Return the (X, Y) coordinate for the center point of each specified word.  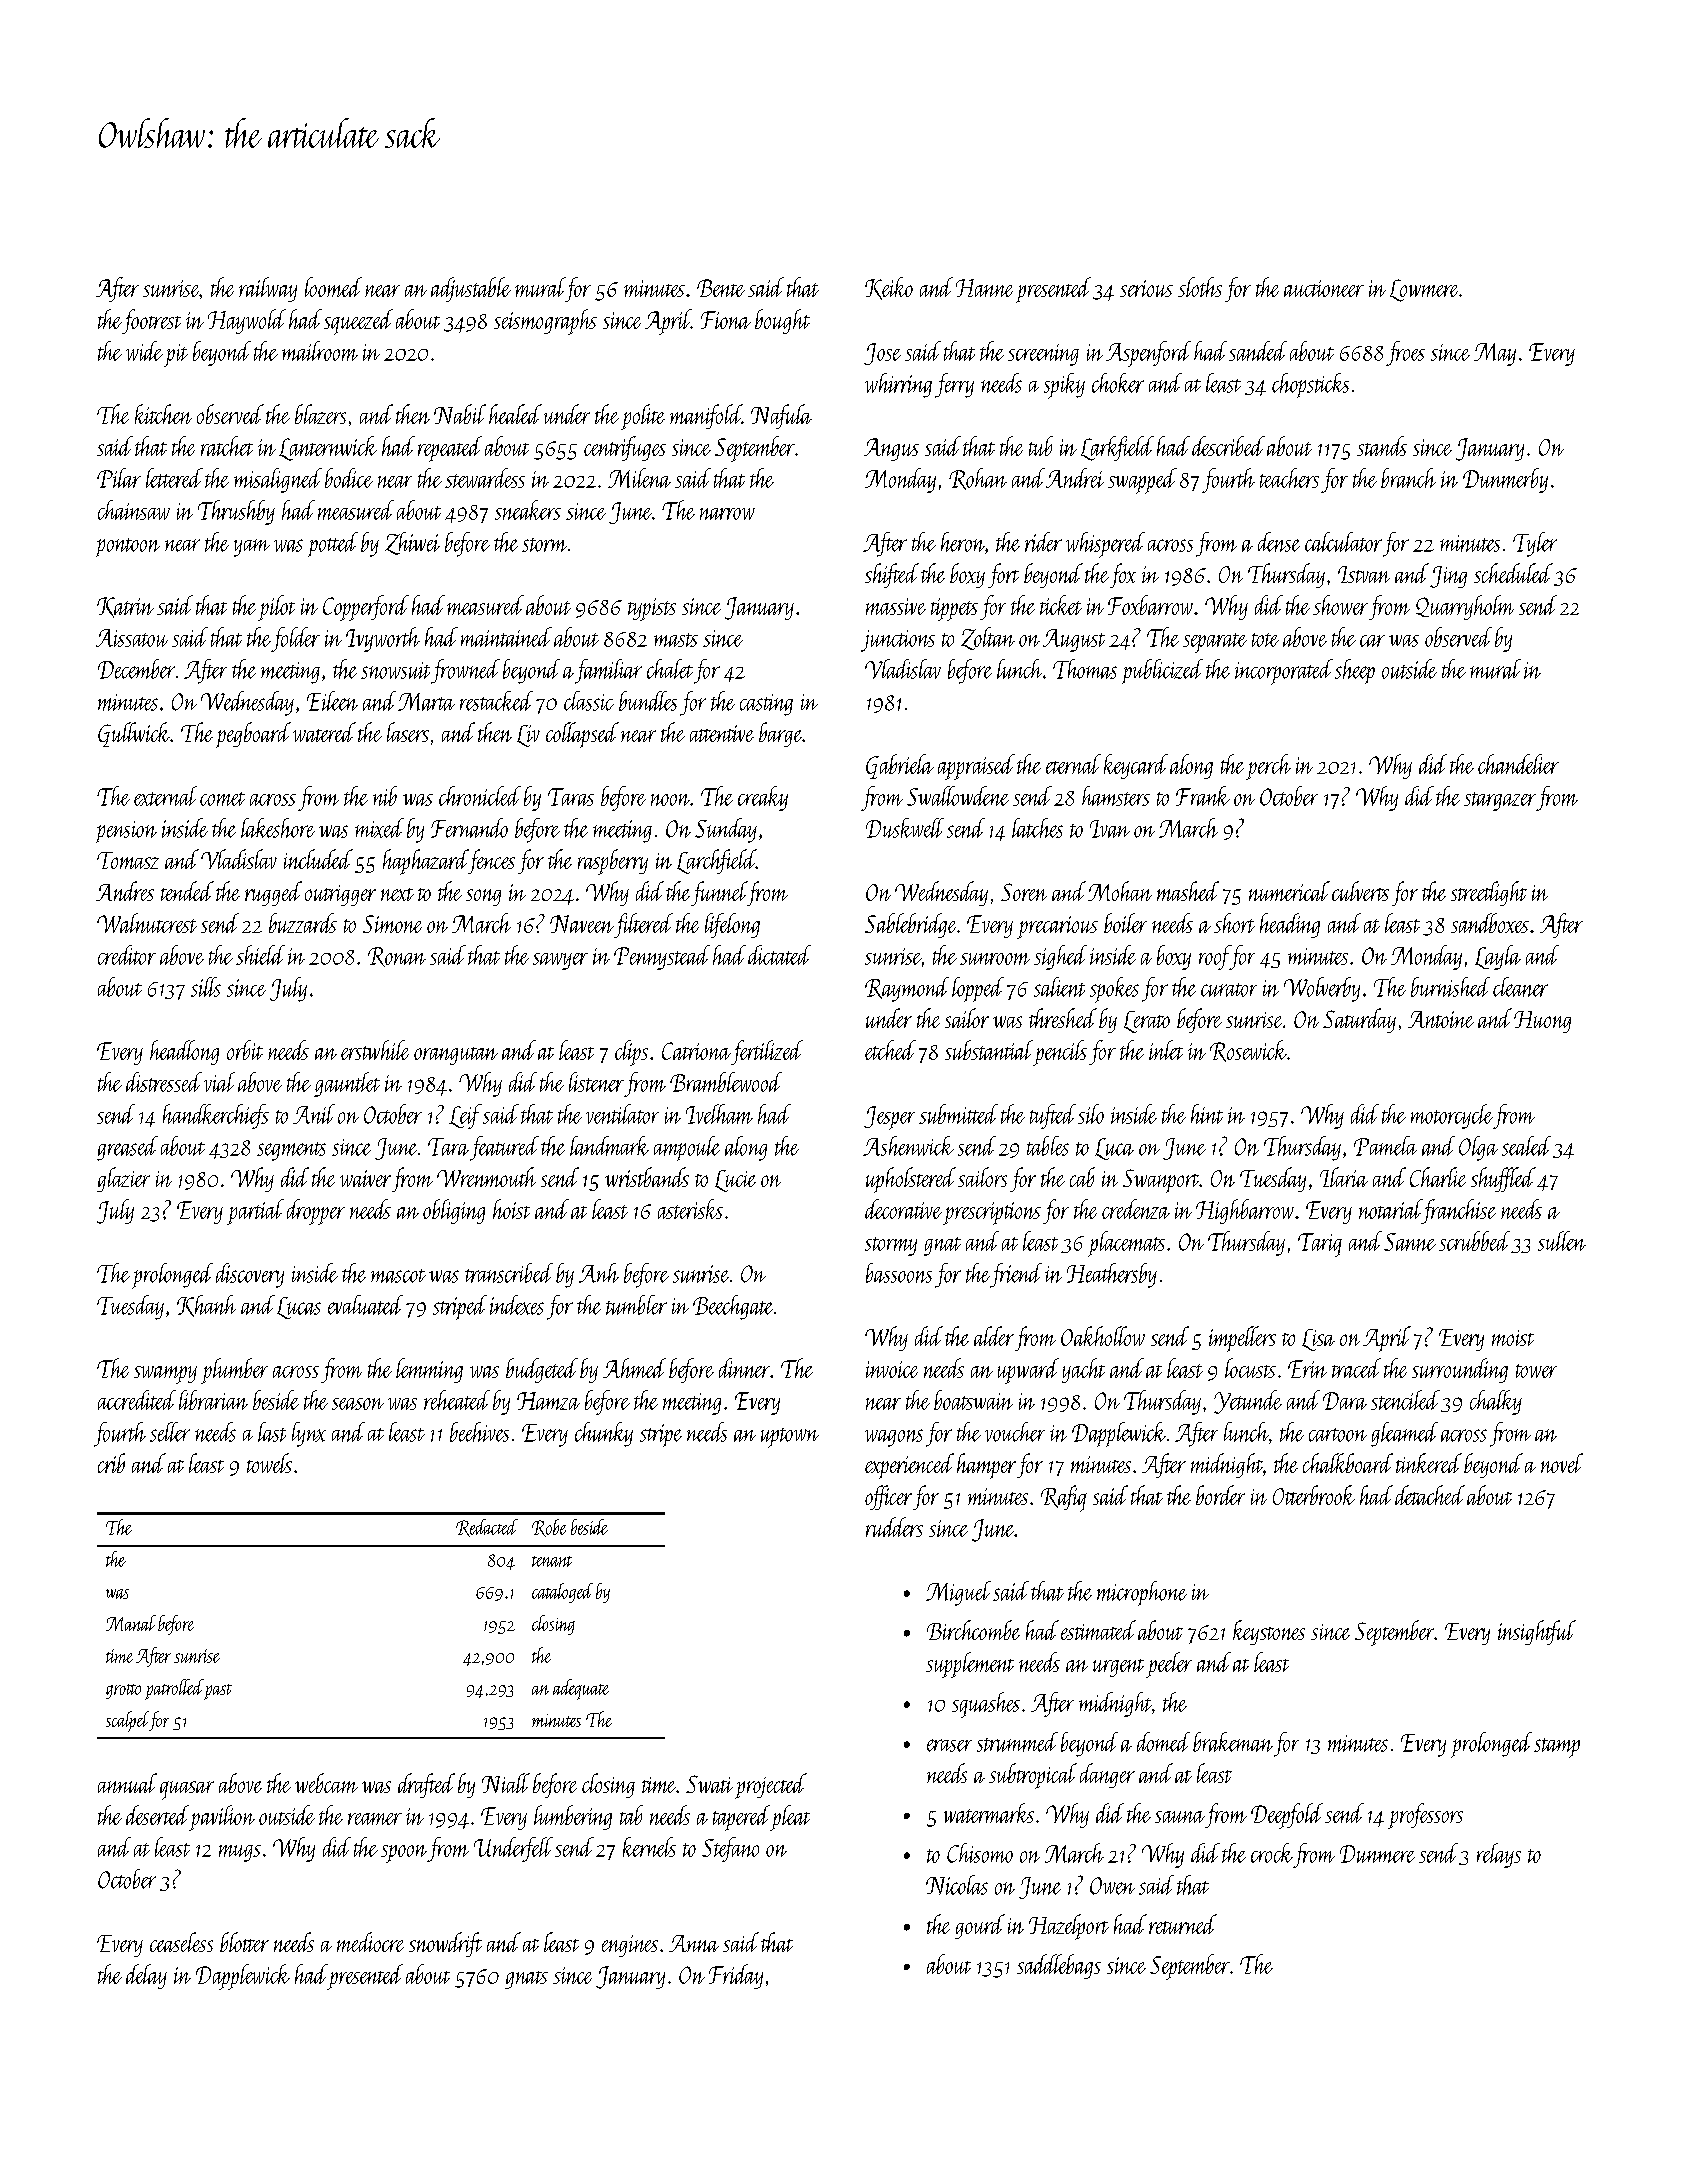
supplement (970, 1665)
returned (1183, 1924)
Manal (131, 1623)
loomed (333, 287)
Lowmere (1424, 290)
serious (1146, 288)
